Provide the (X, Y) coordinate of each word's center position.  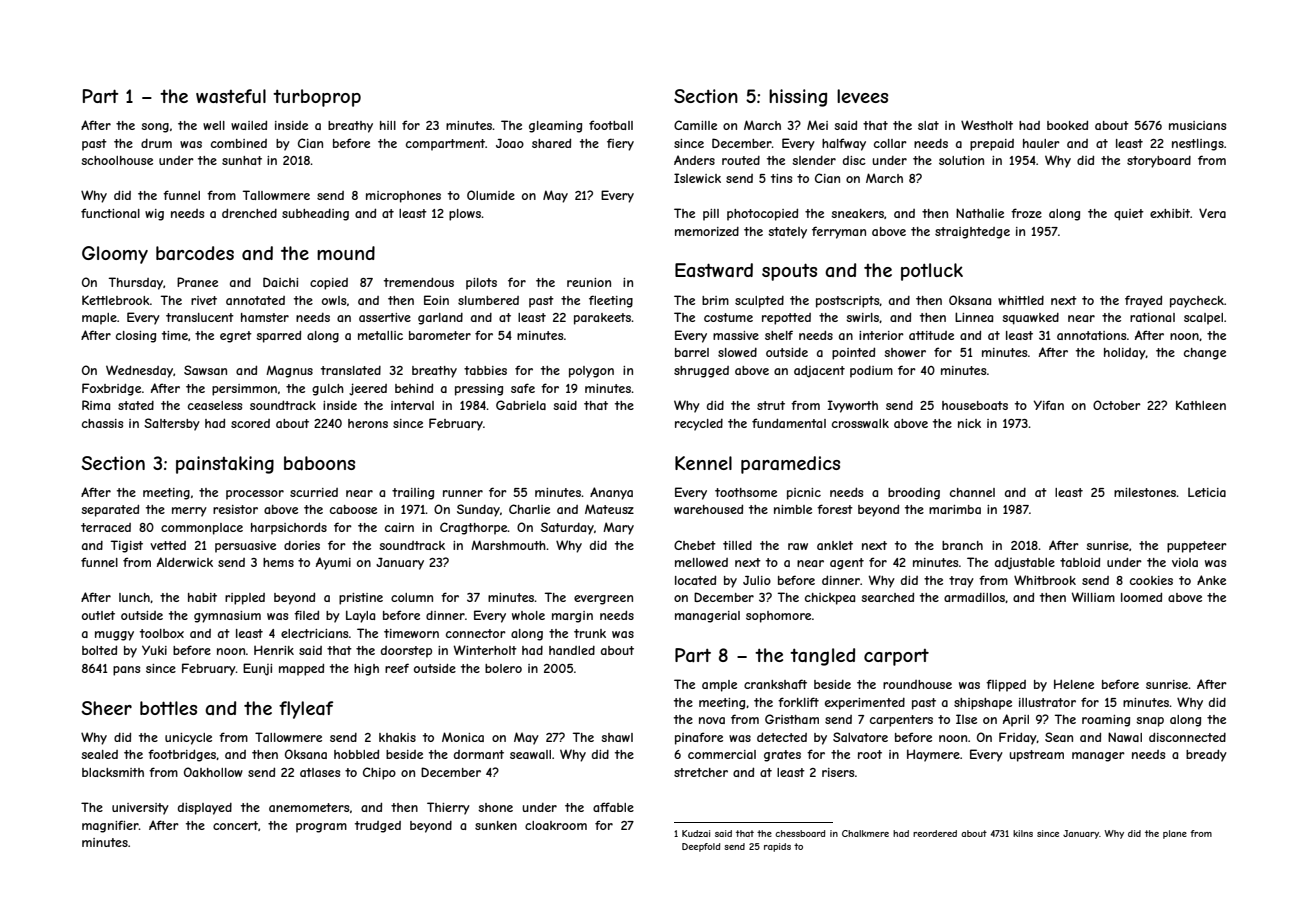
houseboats (975, 405)
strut (771, 405)
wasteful (231, 96)
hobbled (356, 754)
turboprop (317, 98)
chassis (102, 423)
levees (862, 96)
